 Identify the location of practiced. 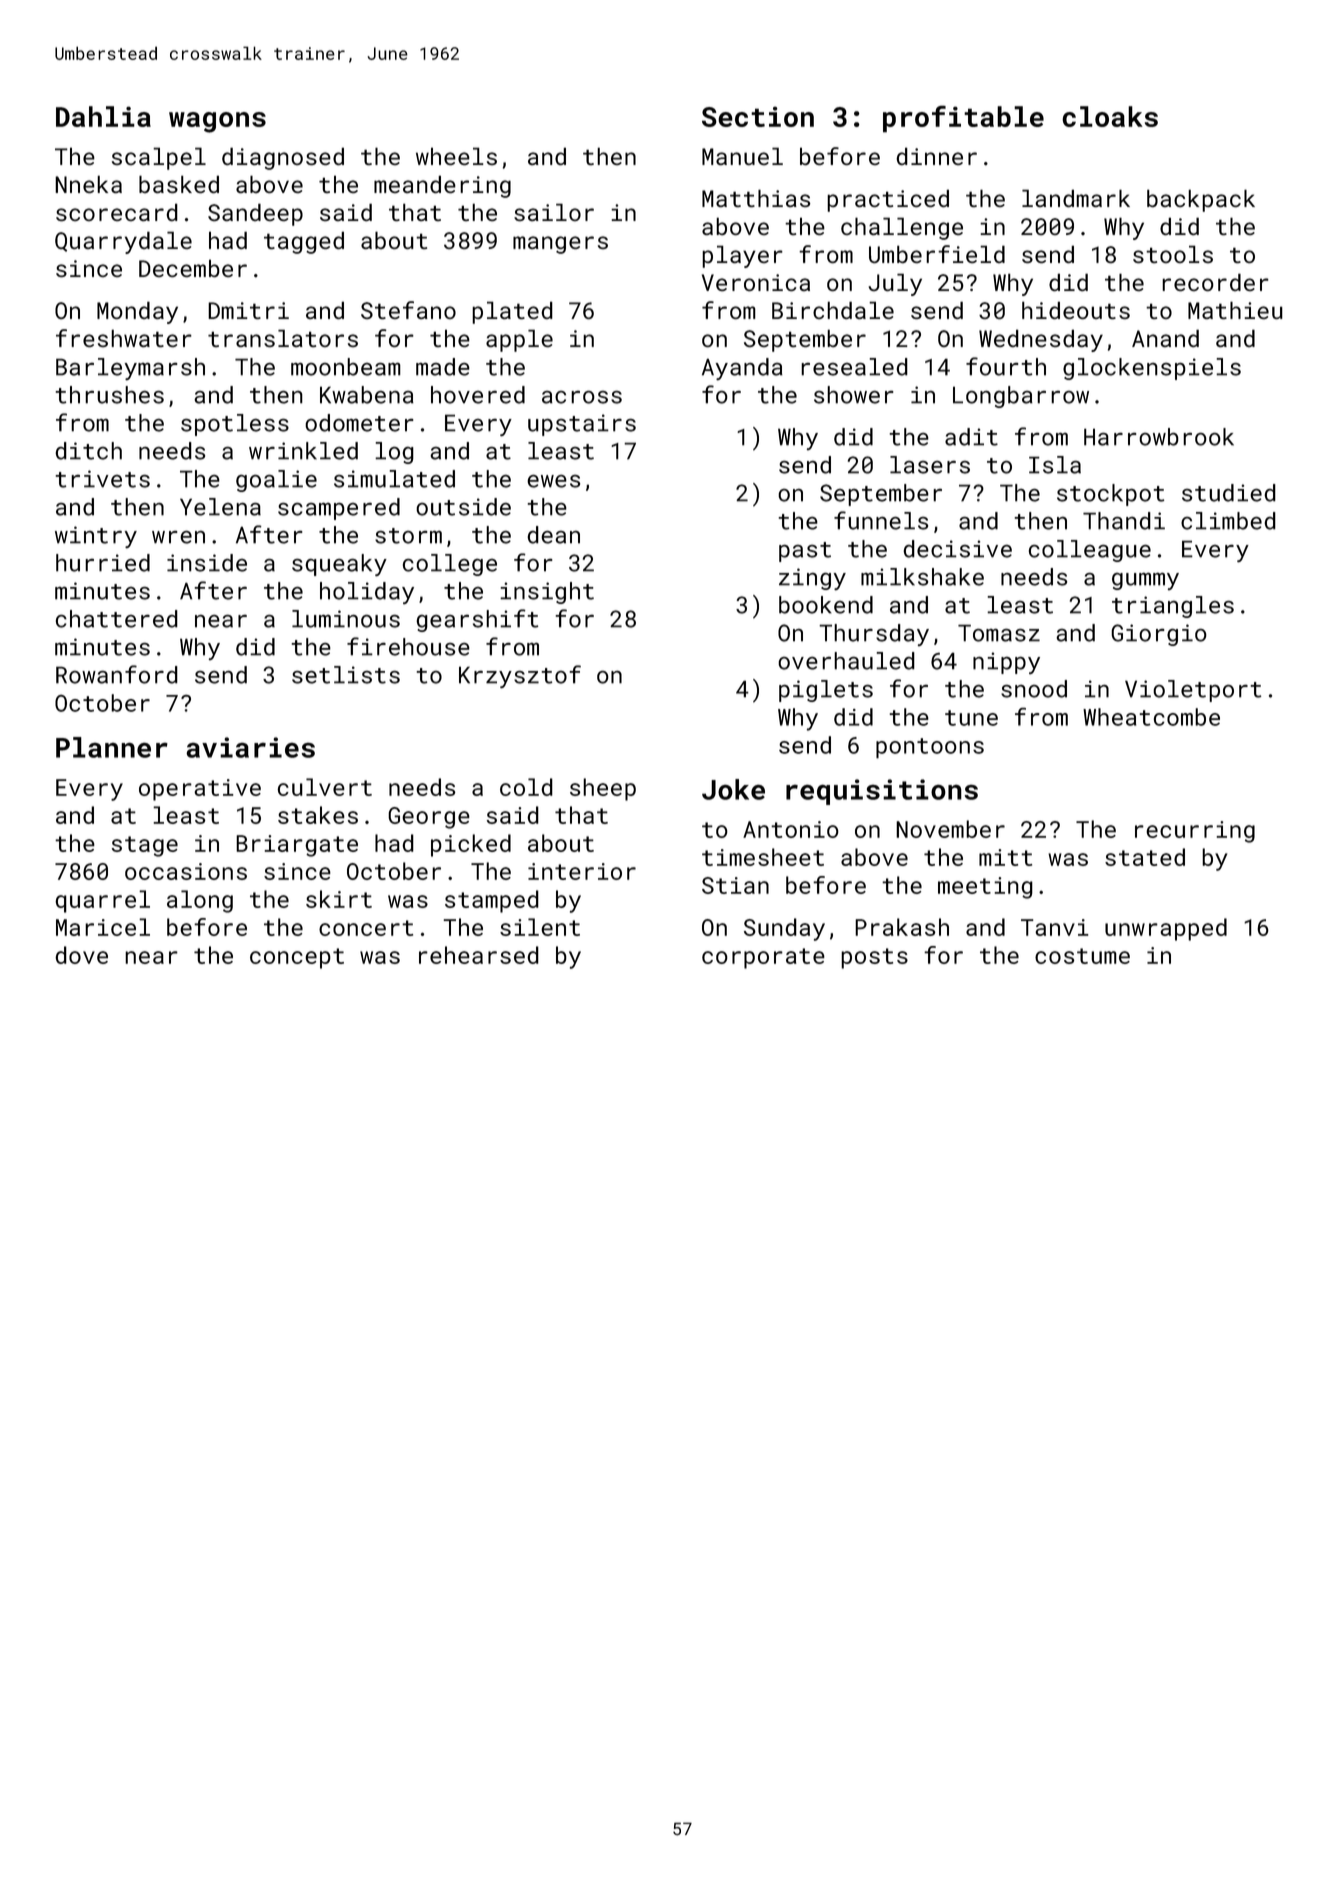
(888, 200).
